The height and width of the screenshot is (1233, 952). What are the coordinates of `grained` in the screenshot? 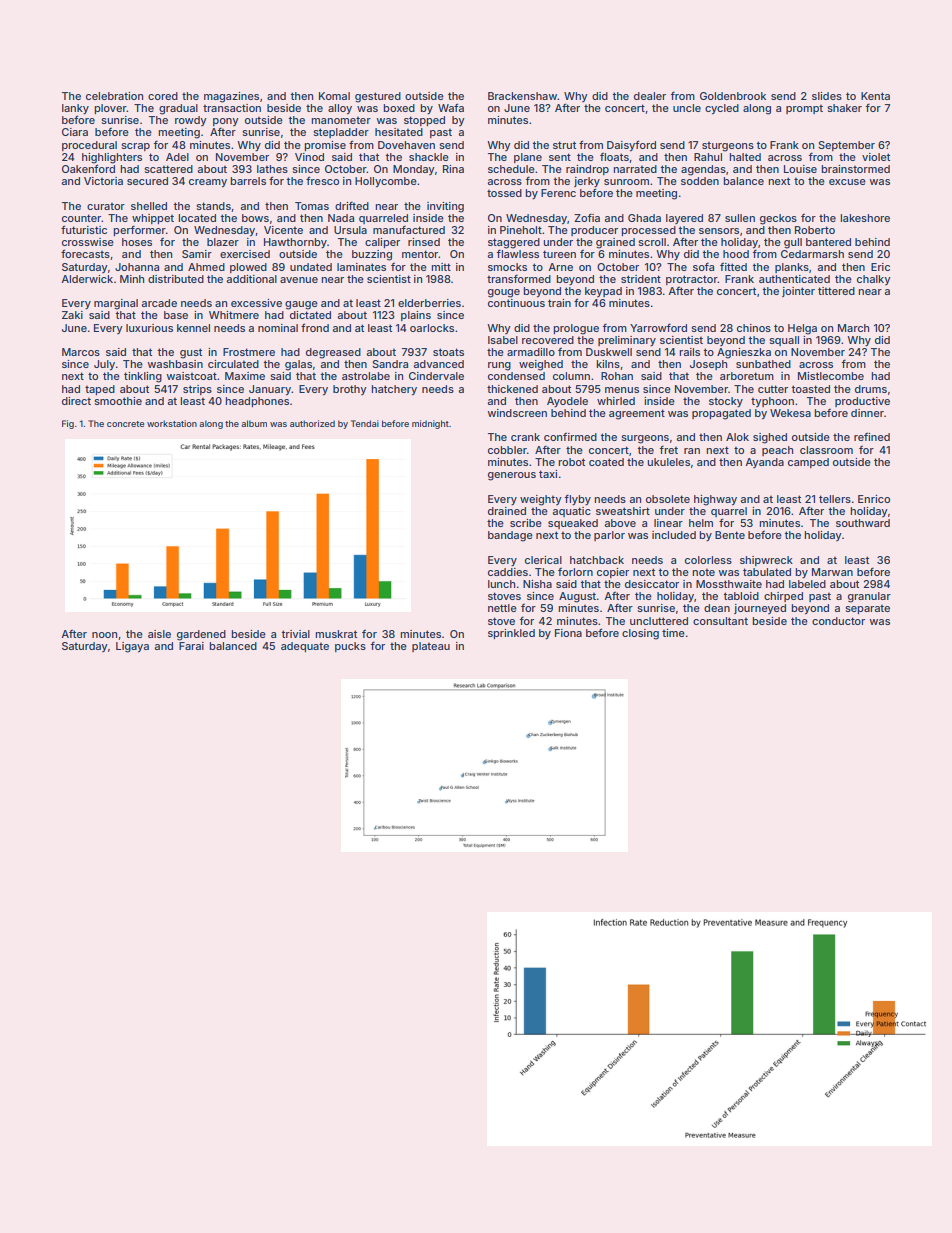 It's located at (615, 243).
